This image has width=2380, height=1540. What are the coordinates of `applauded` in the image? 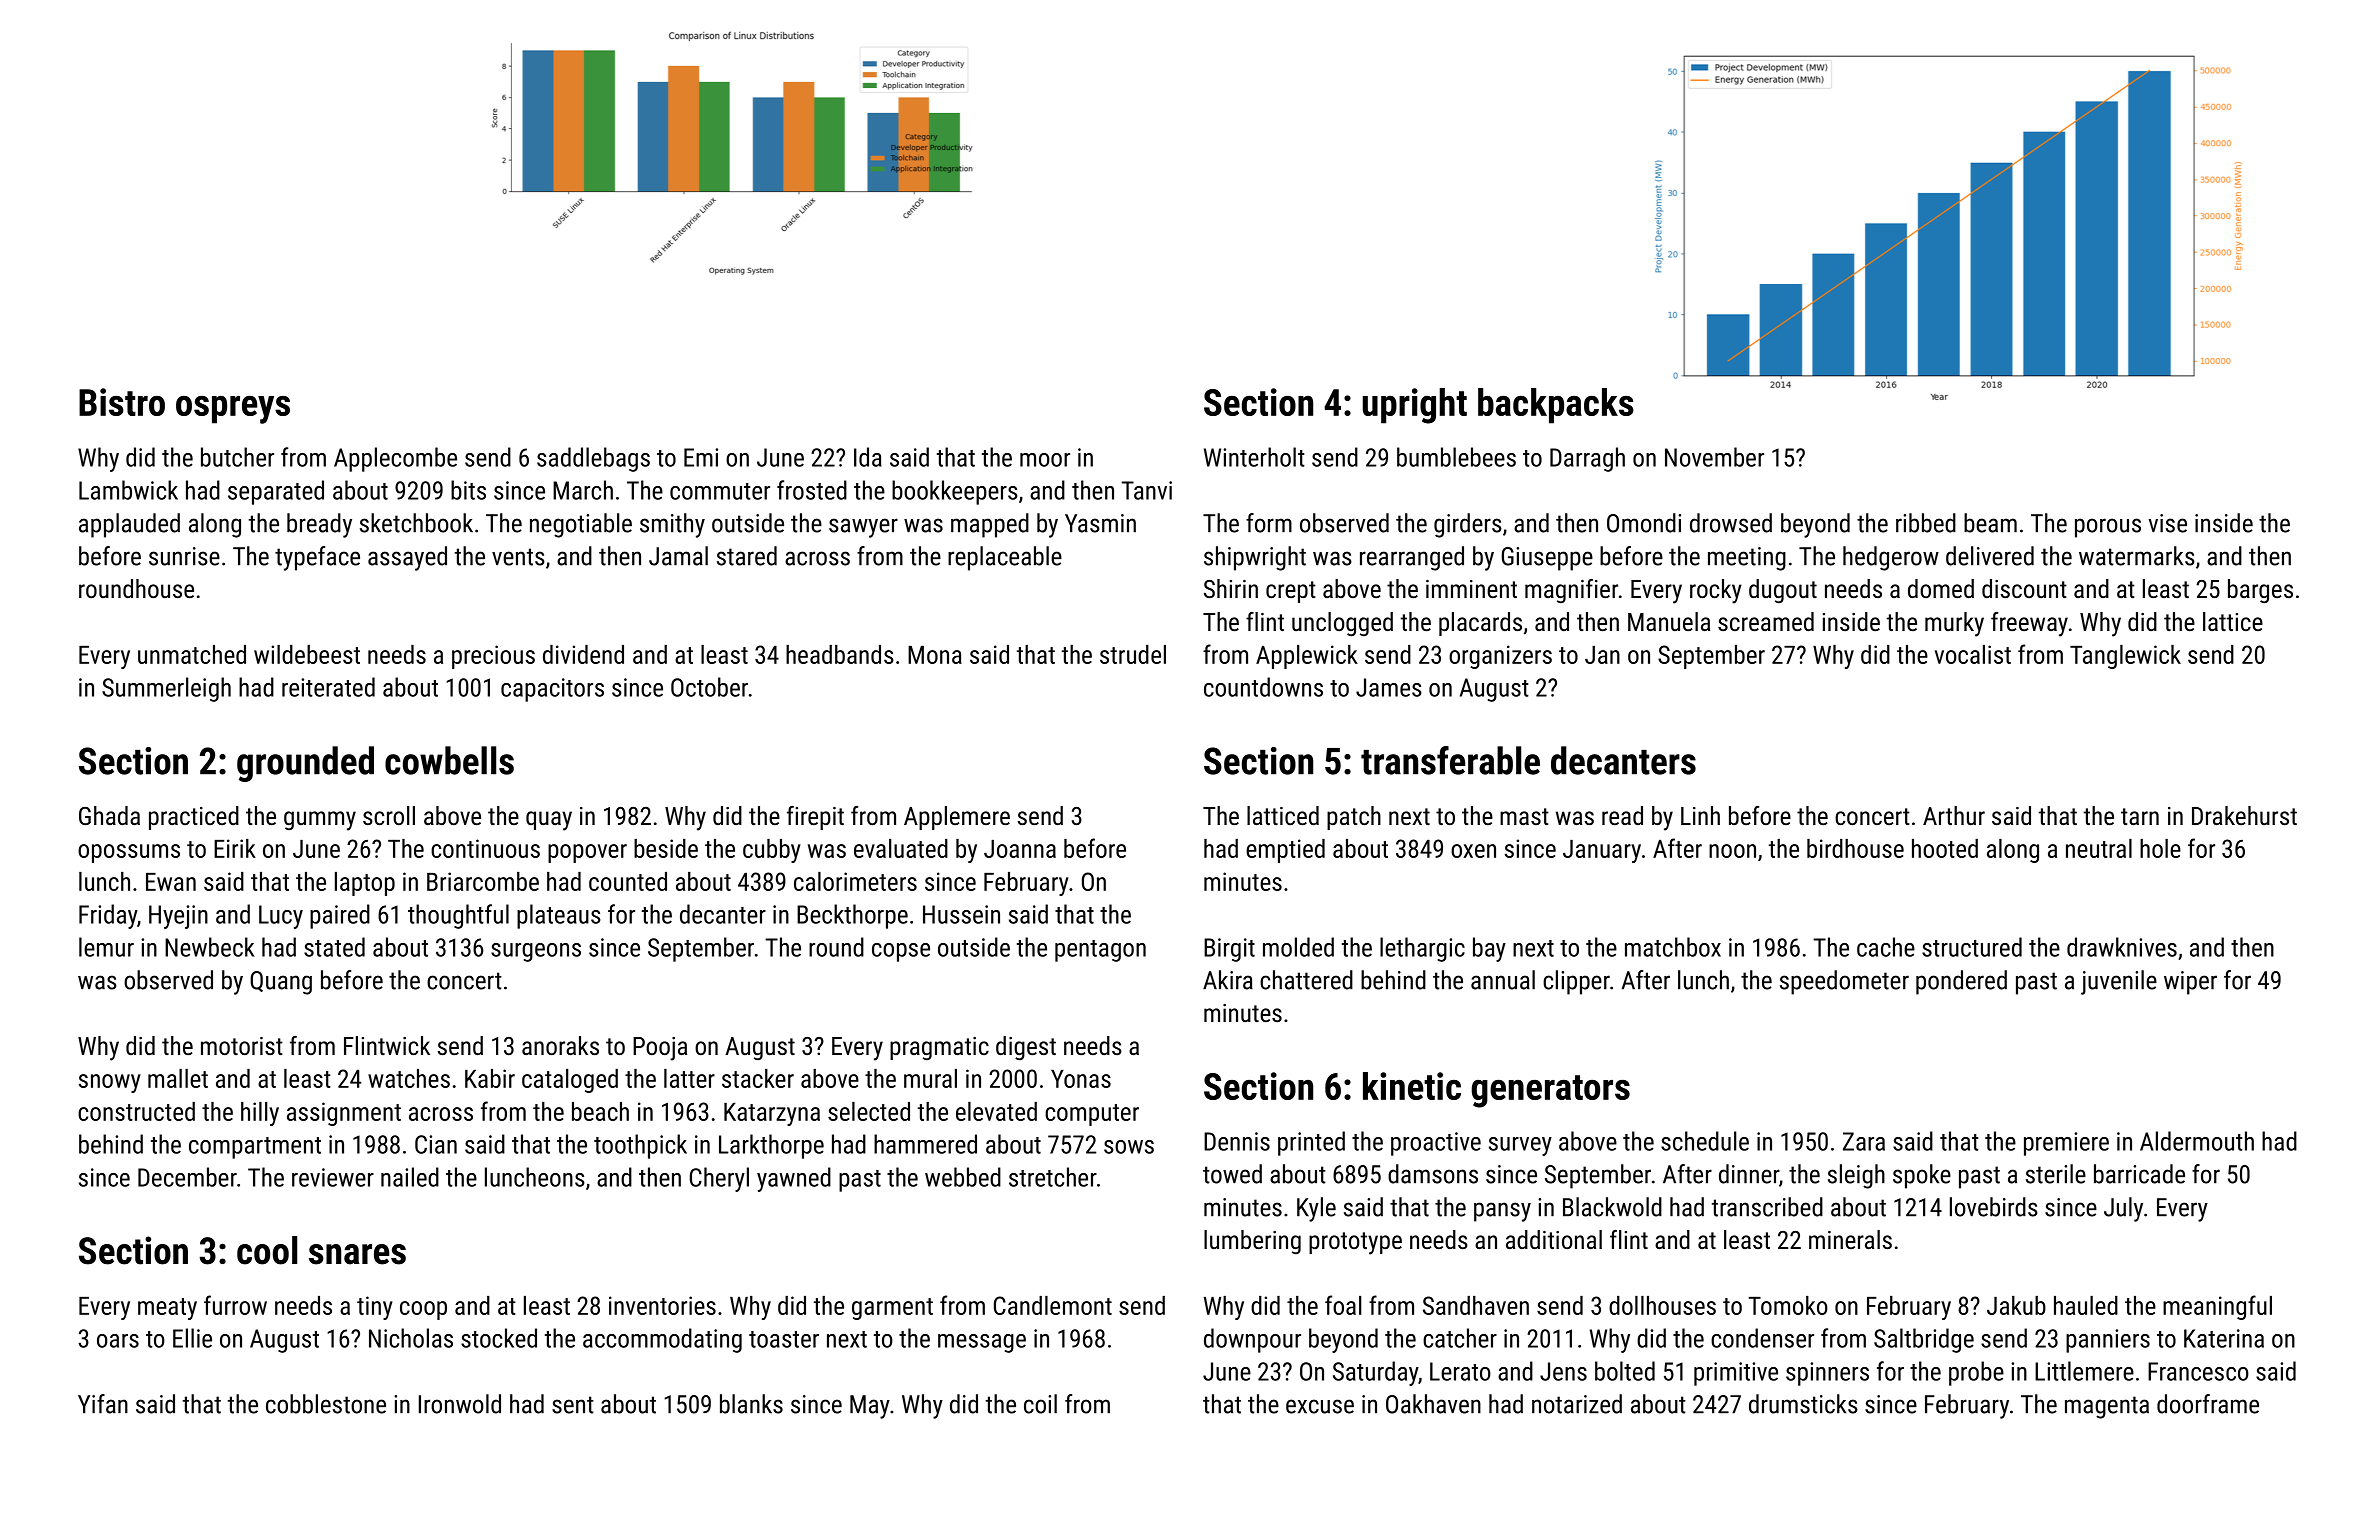 It's located at (129, 525).
